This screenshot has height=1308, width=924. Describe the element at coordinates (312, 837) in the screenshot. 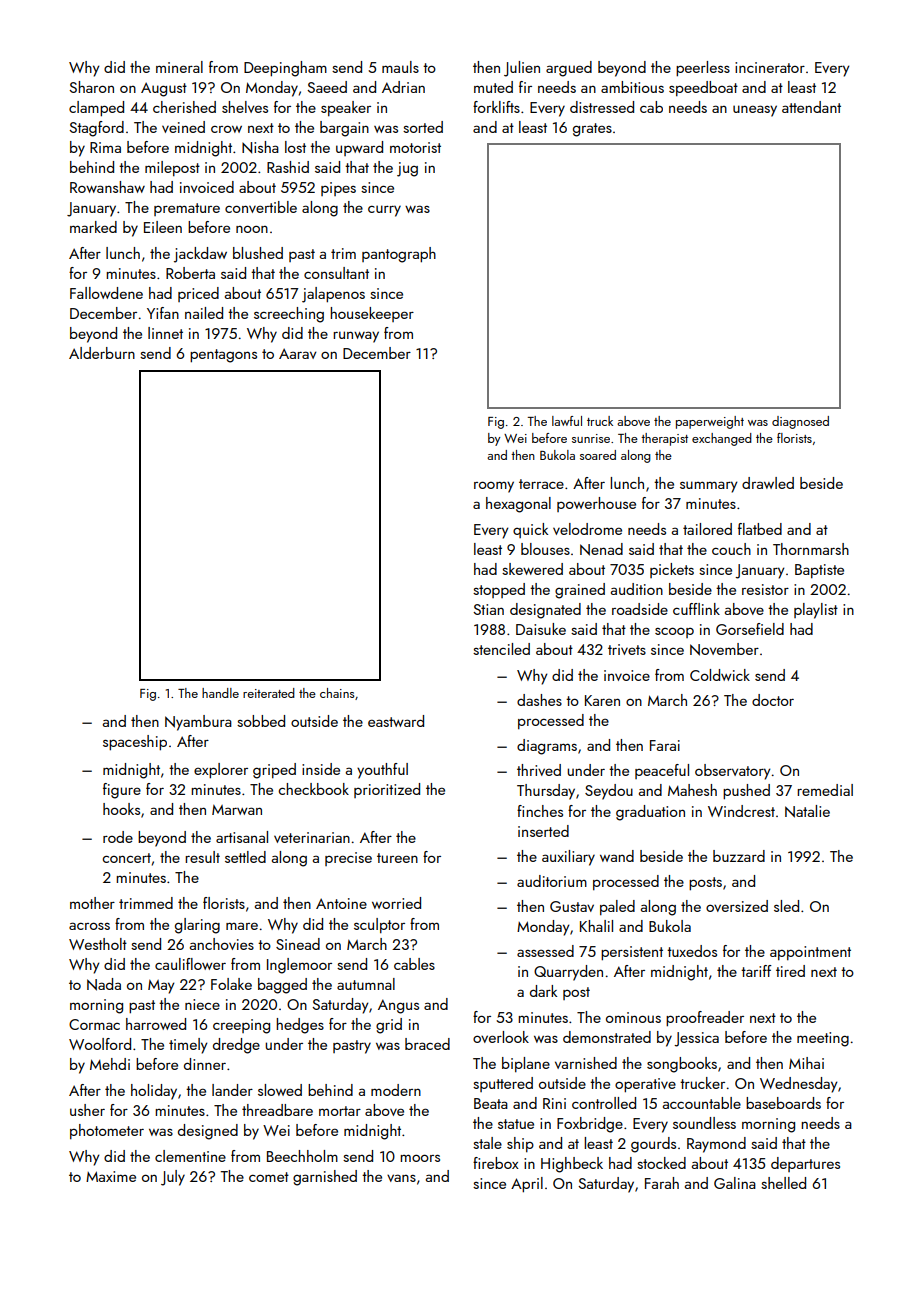

I see `veterinarian` at that location.
